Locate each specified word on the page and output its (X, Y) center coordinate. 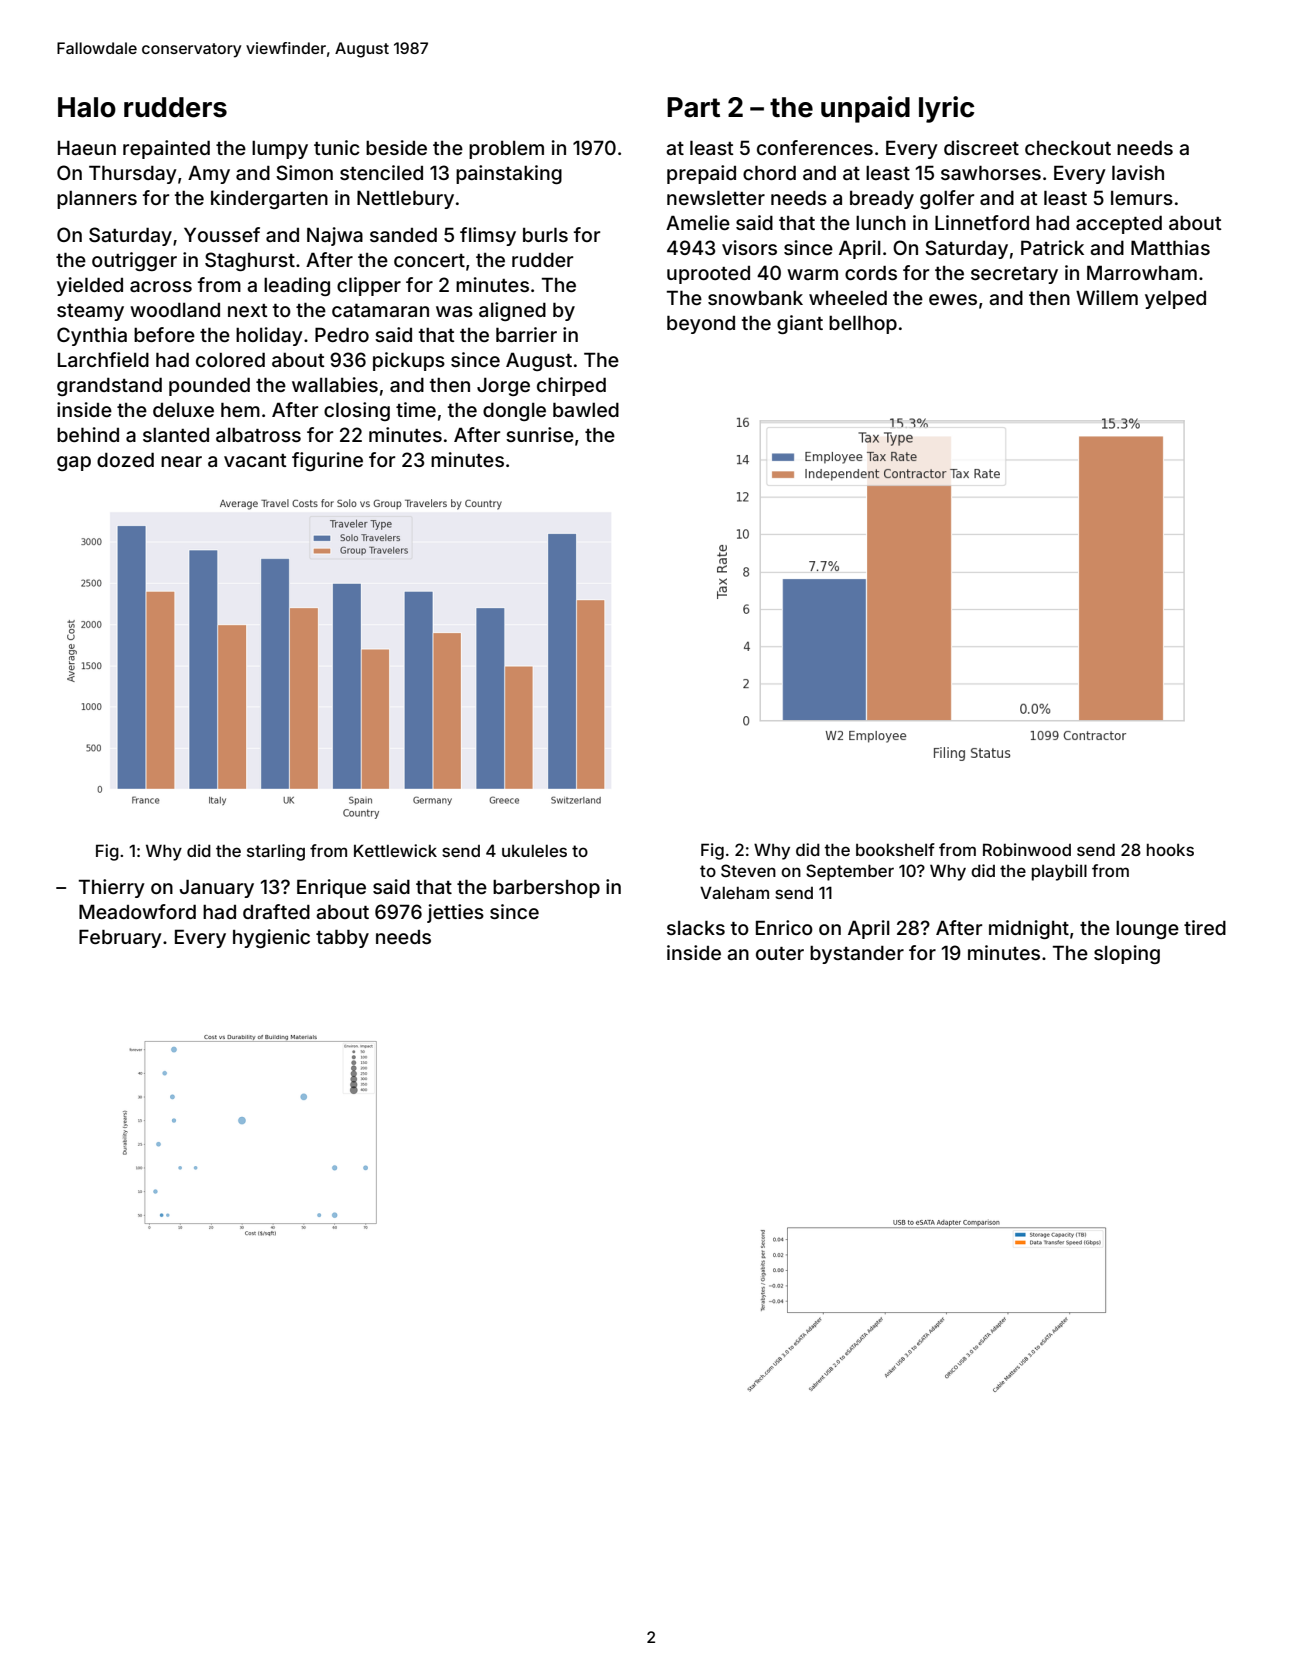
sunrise (540, 434)
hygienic (271, 938)
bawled (586, 410)
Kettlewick (395, 850)
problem (506, 150)
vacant (255, 460)
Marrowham (1142, 272)
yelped (1175, 300)
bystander (857, 955)
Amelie (698, 222)
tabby (342, 939)
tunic (337, 147)
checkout (1068, 148)
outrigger (134, 261)
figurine (327, 461)
